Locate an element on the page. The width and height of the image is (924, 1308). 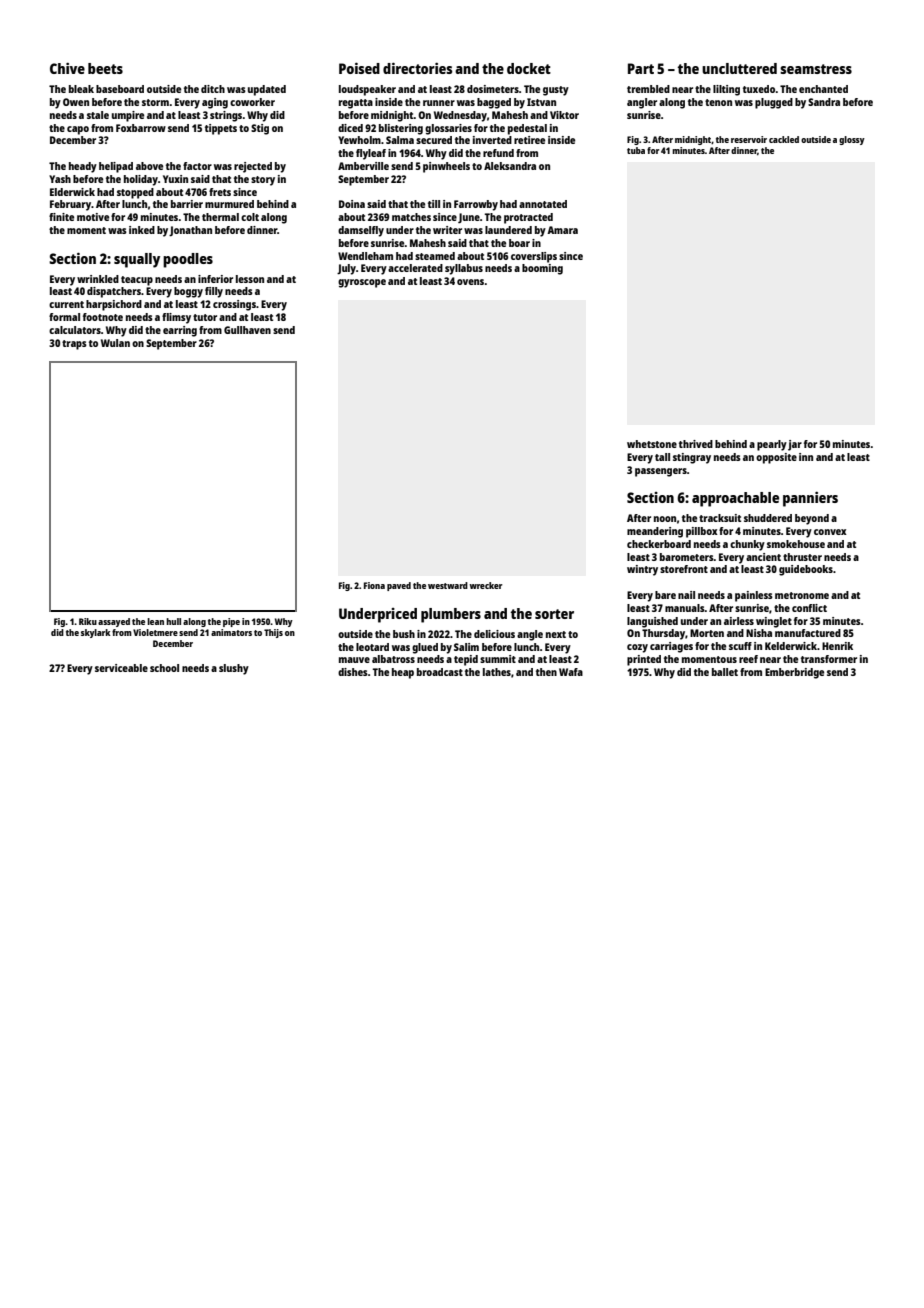
Fiona is located at coordinates (374, 585).
